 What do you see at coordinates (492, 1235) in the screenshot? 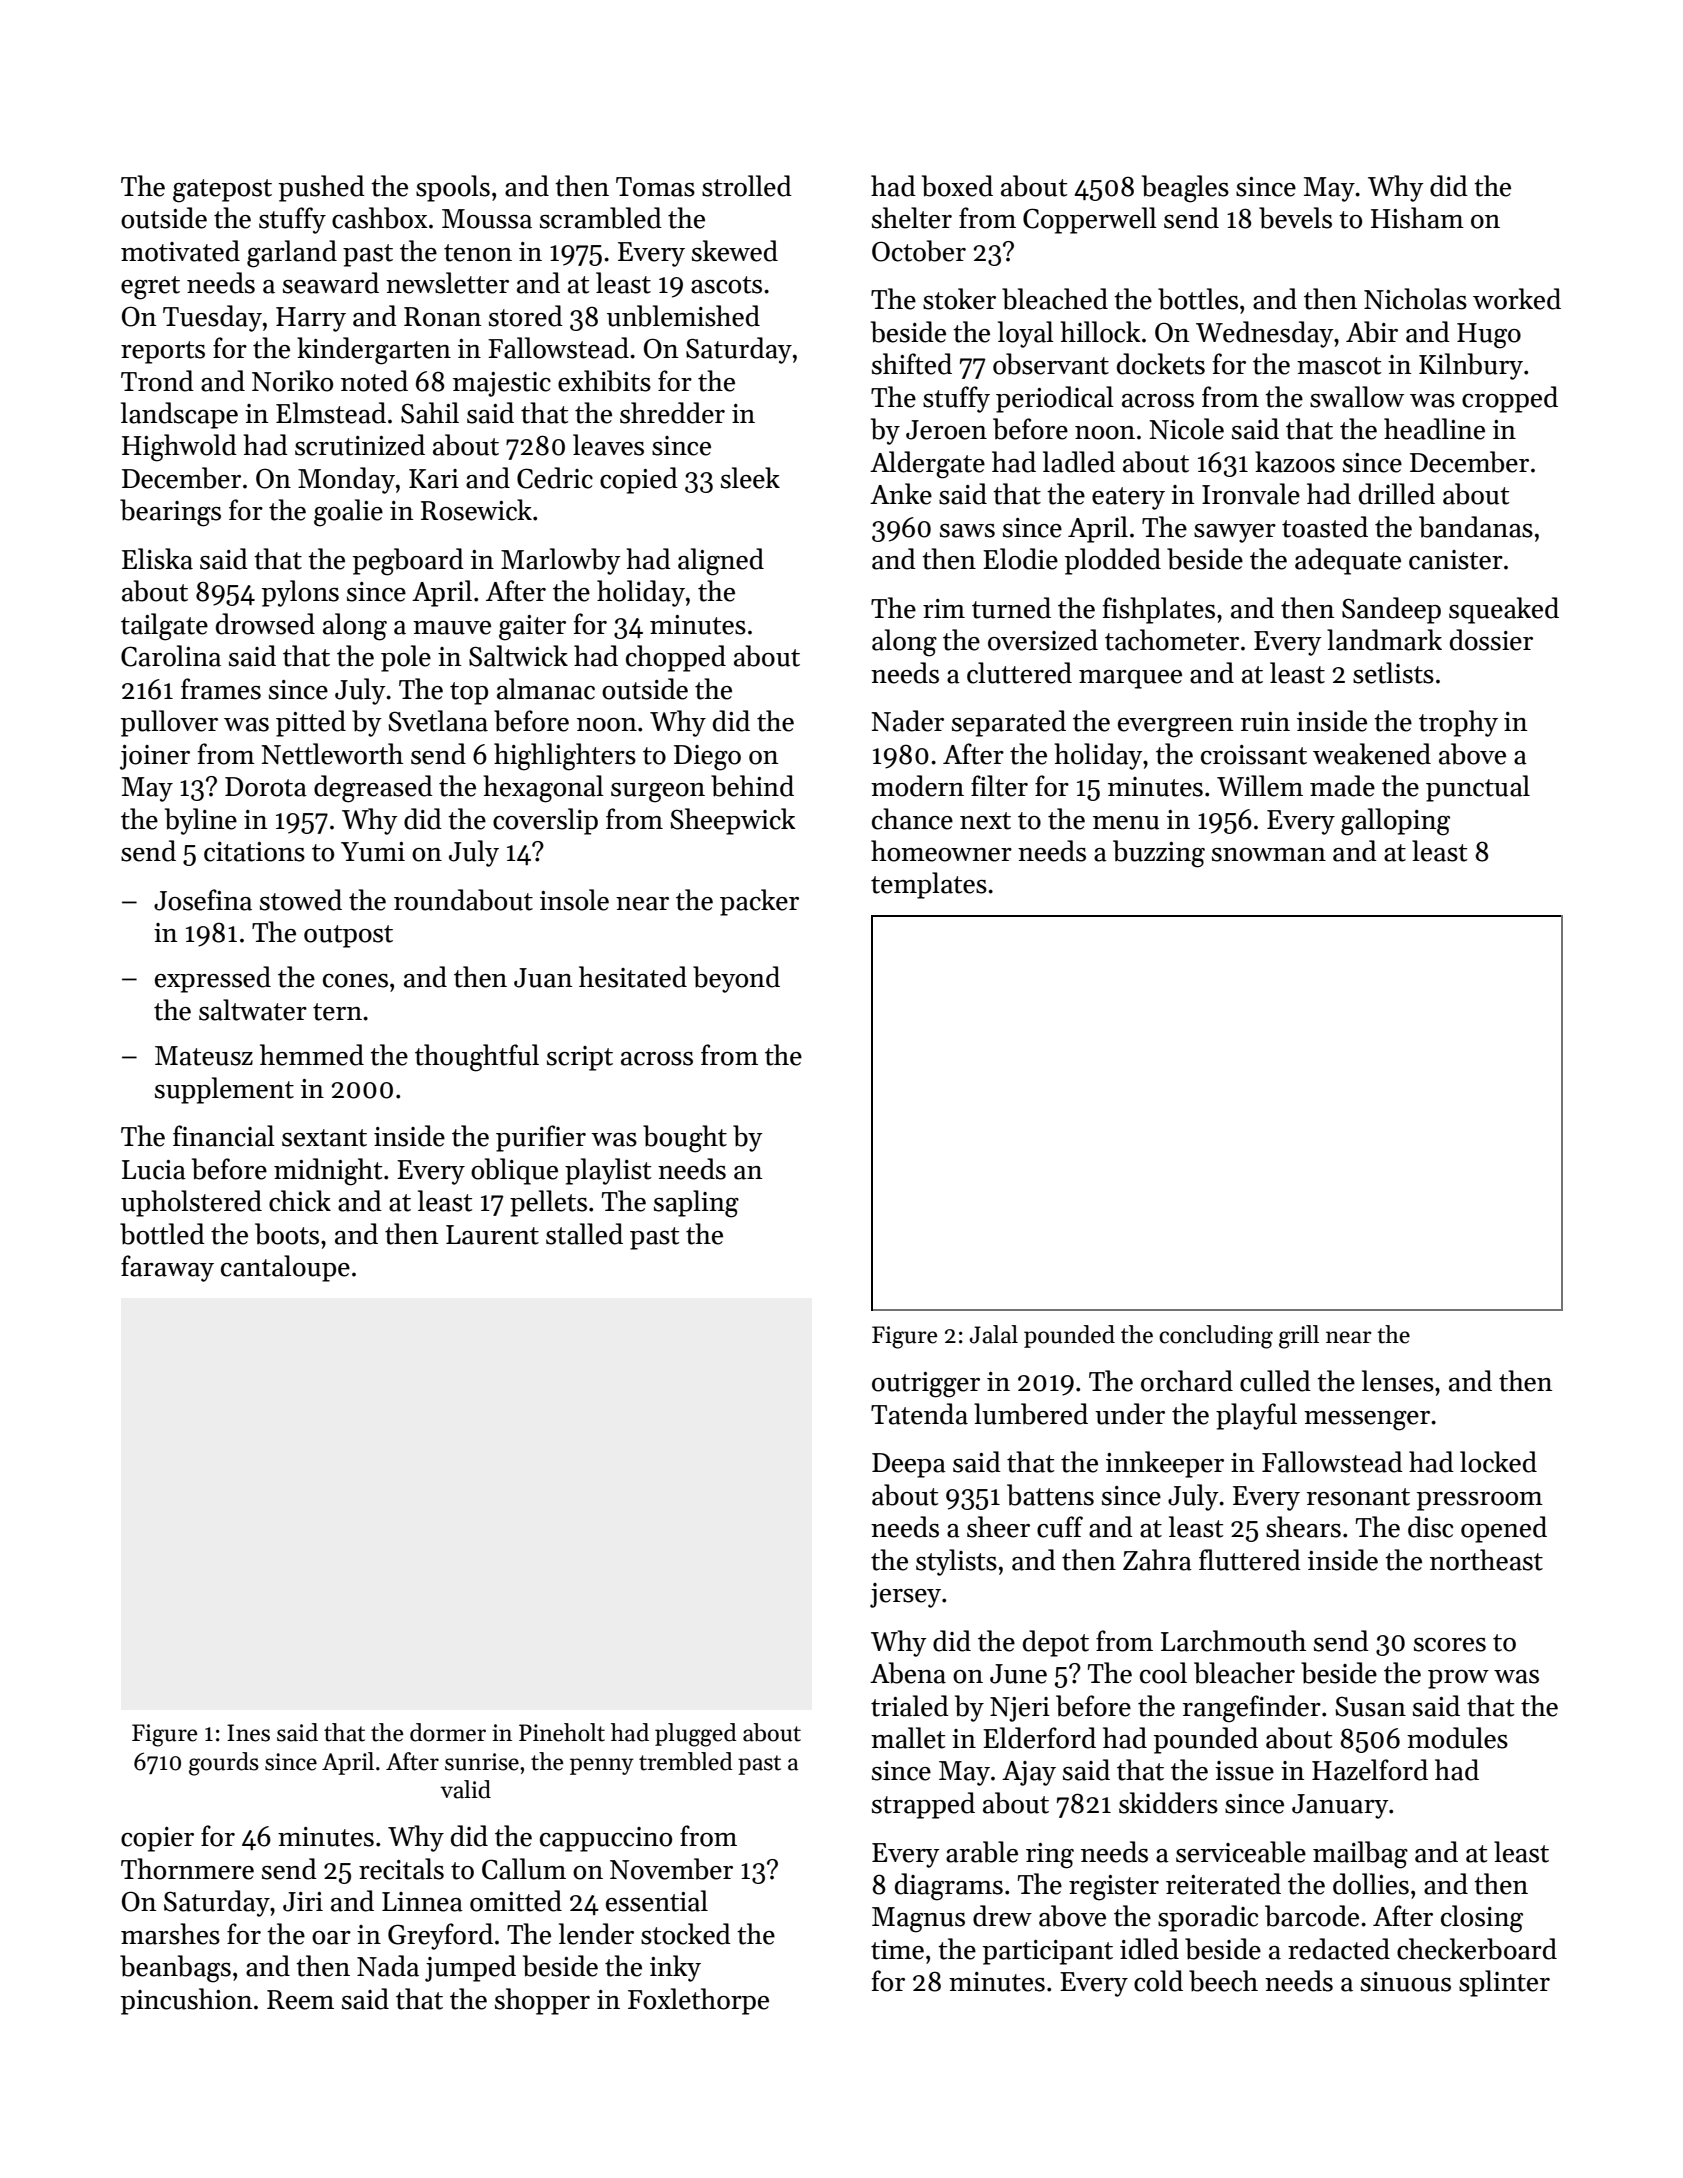
I see `Laurent` at bounding box center [492, 1235].
